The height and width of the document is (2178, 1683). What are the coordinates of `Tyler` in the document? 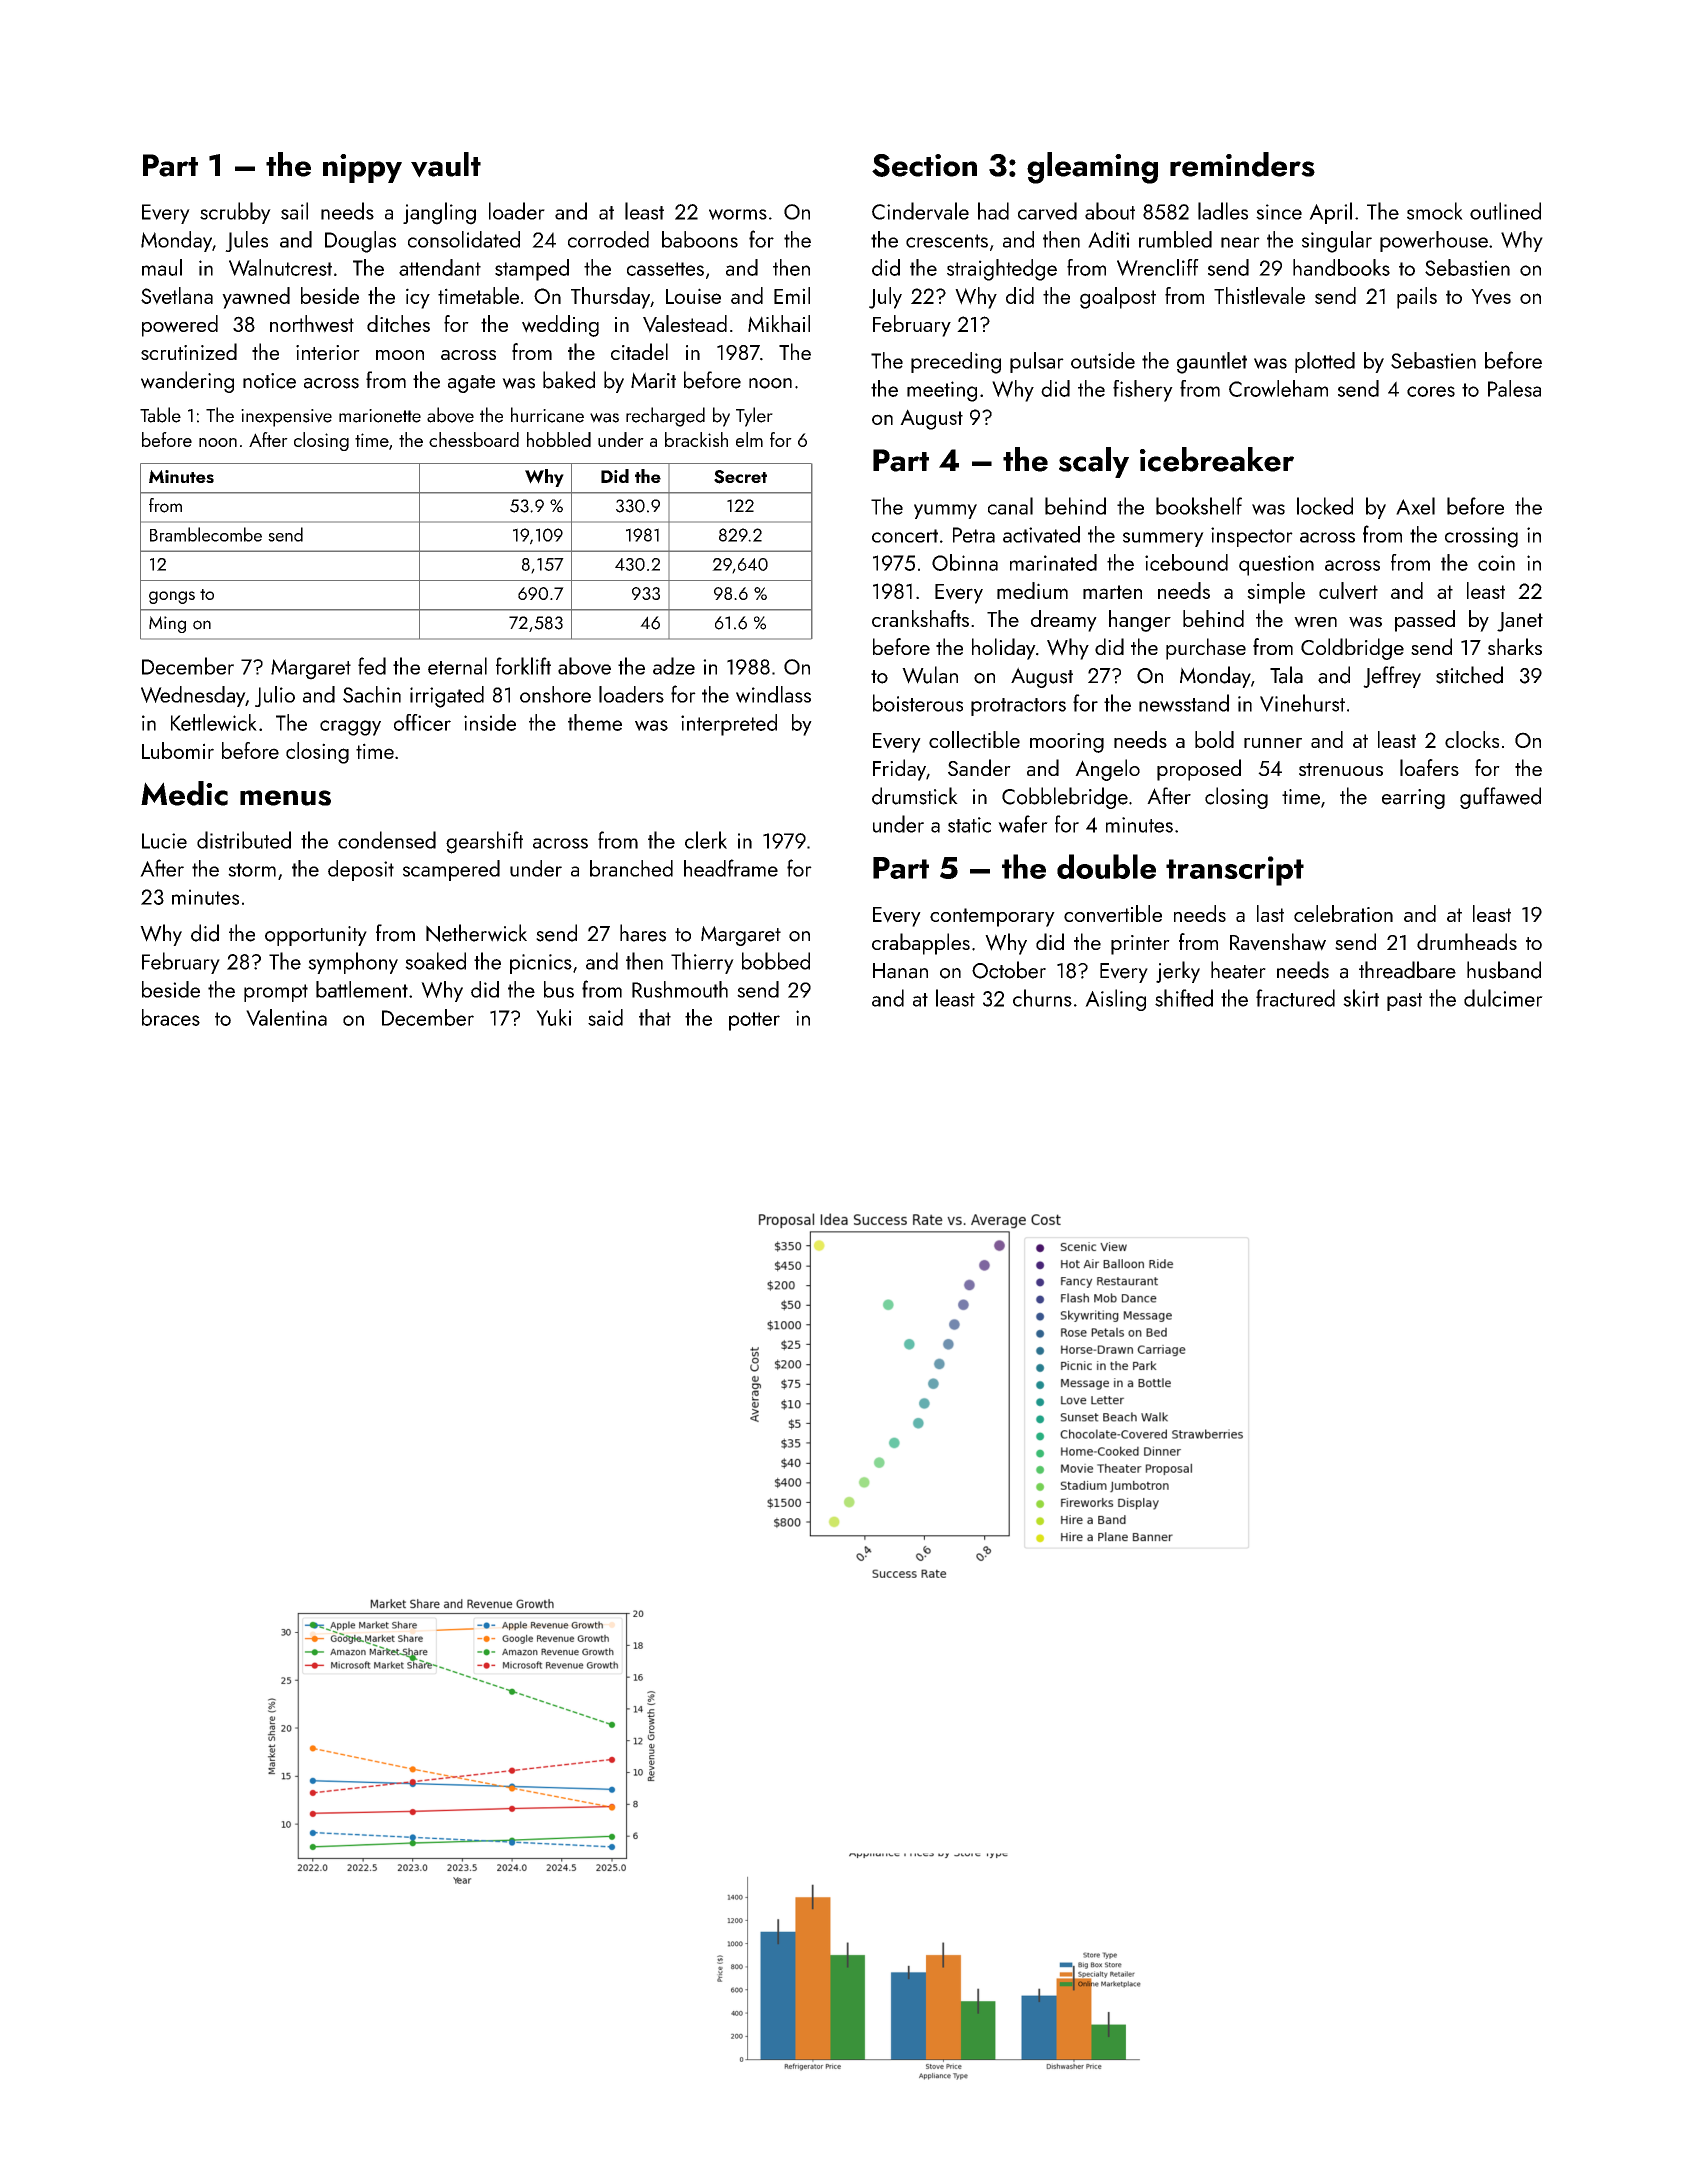 It's located at (754, 417).
